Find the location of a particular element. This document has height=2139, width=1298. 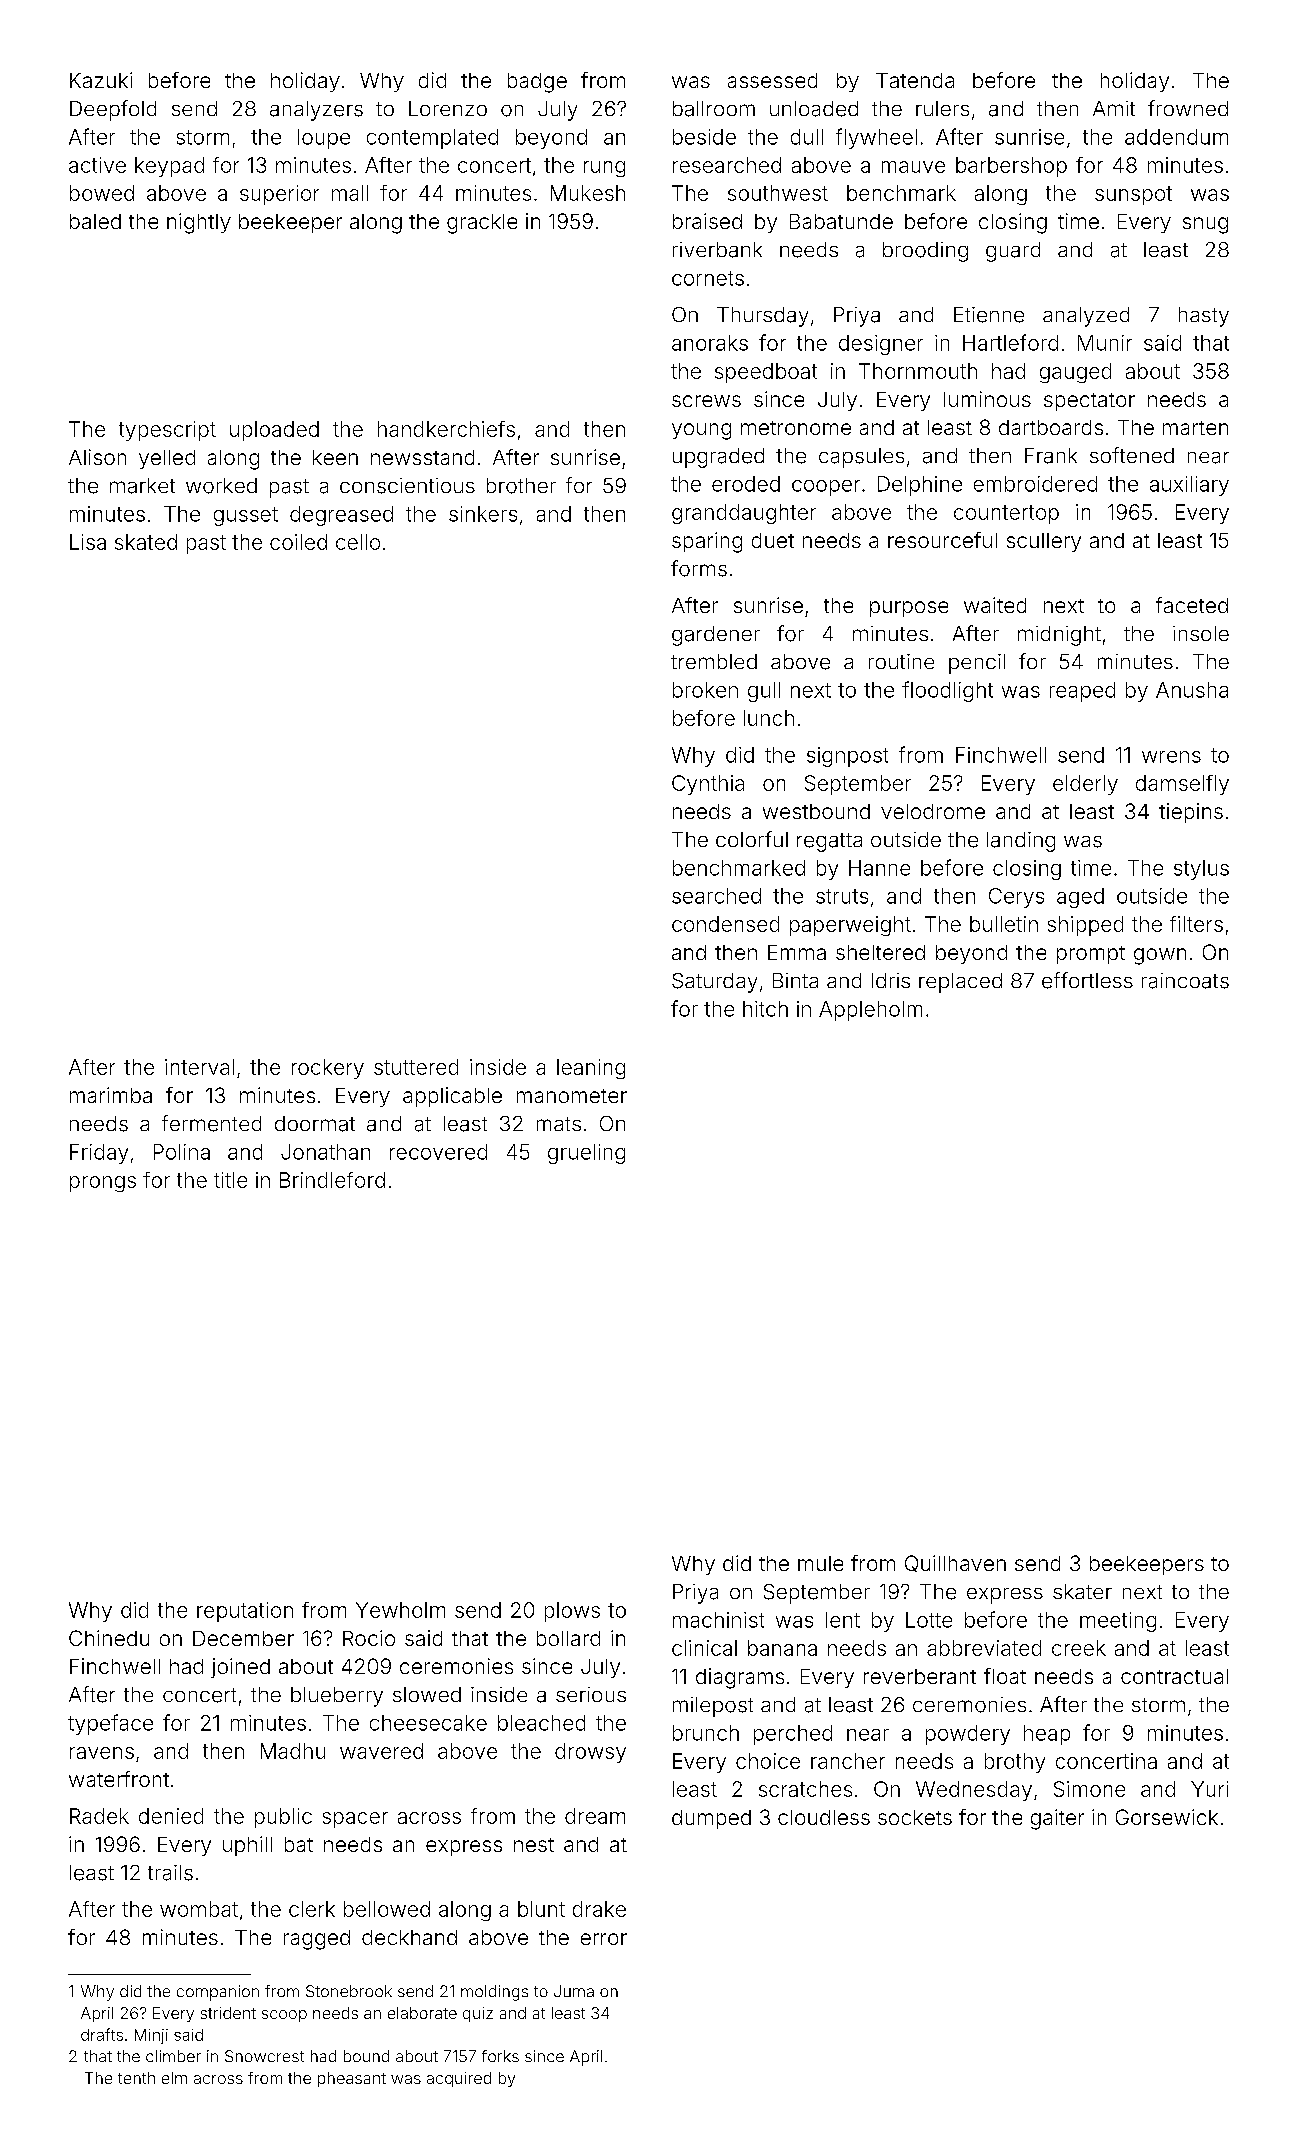

Quillhaven is located at coordinates (955, 1563).
